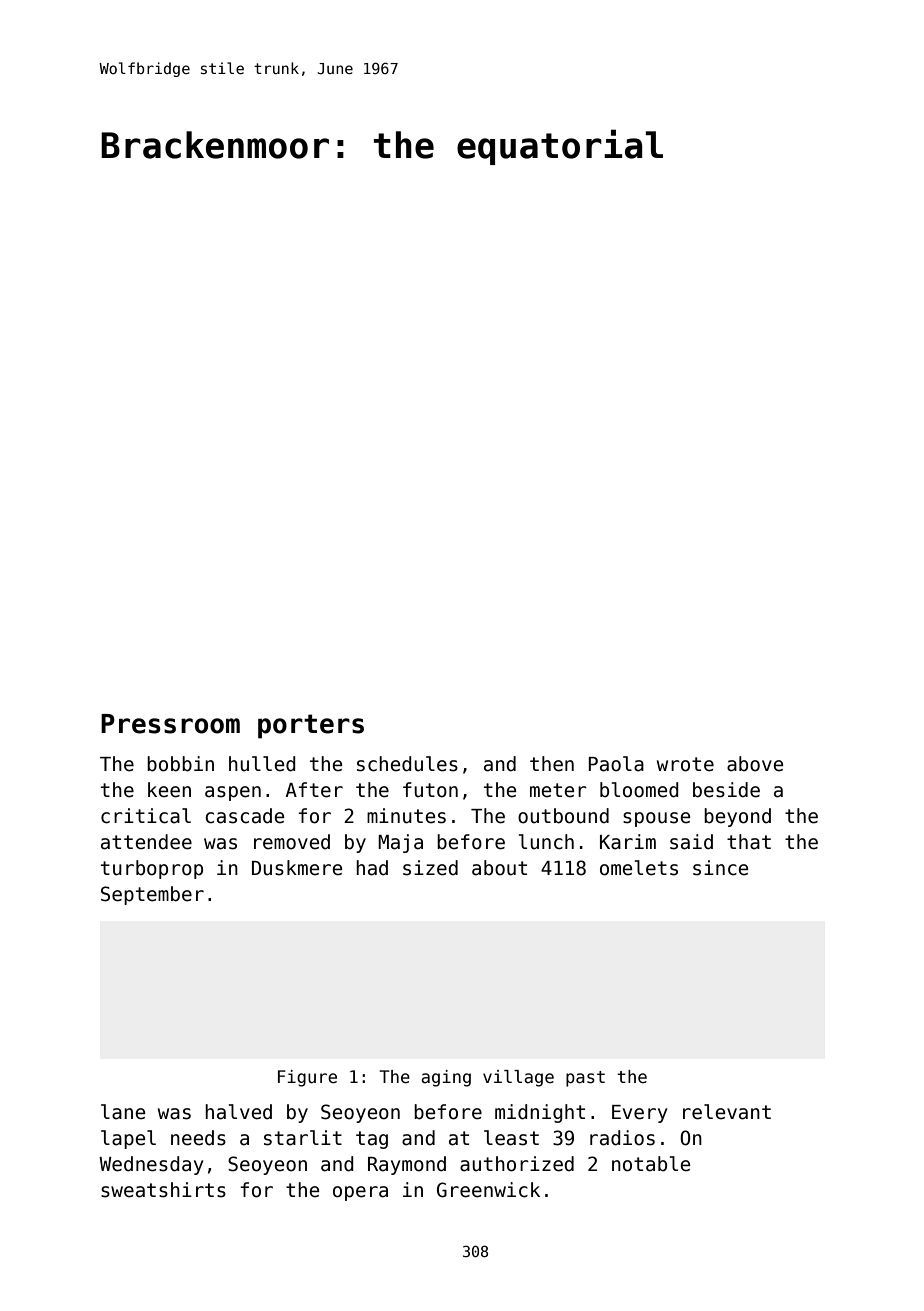  What do you see at coordinates (307, 1078) in the image?
I see `Figure` at bounding box center [307, 1078].
